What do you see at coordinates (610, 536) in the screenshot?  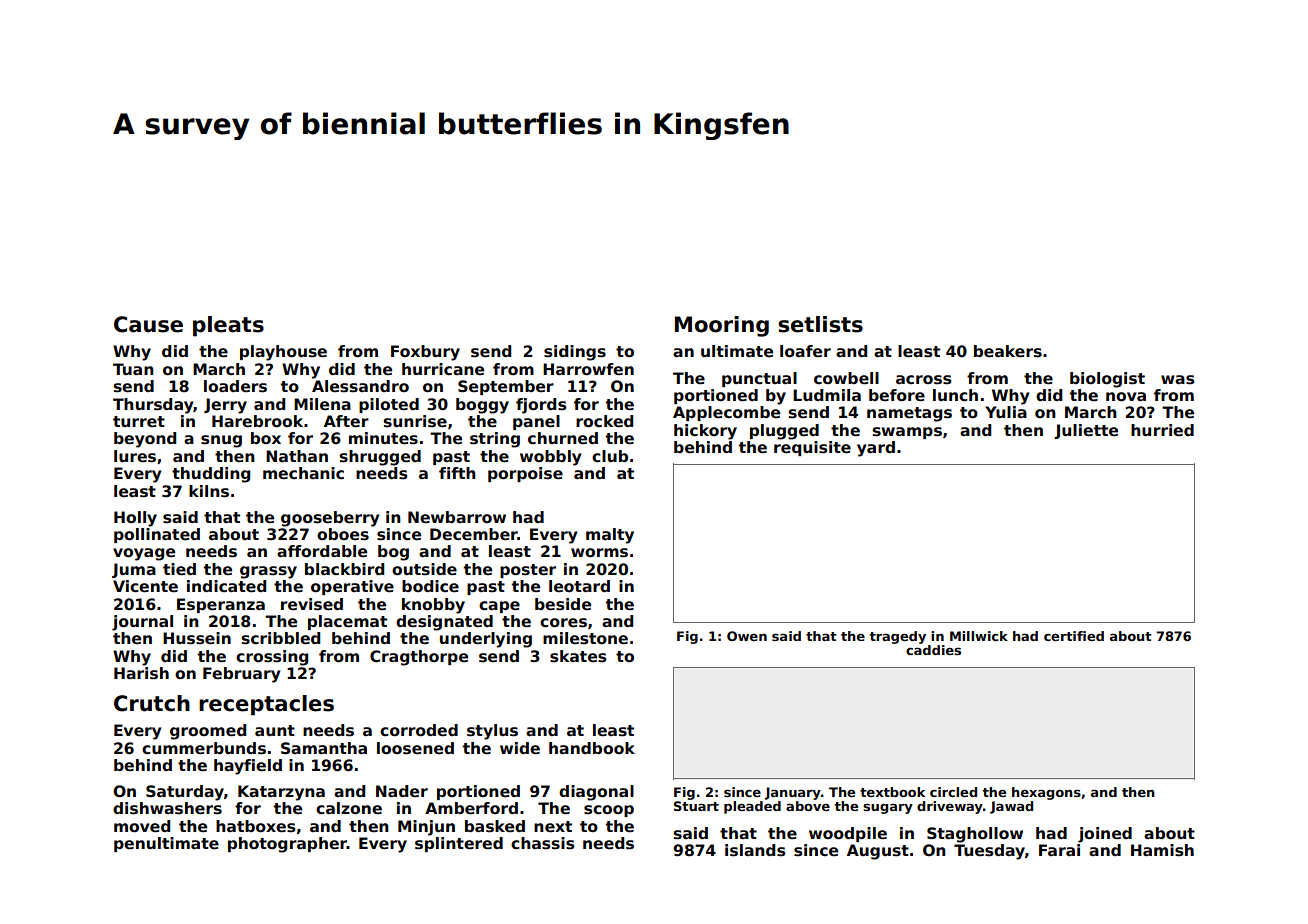 I see `malty` at bounding box center [610, 536].
